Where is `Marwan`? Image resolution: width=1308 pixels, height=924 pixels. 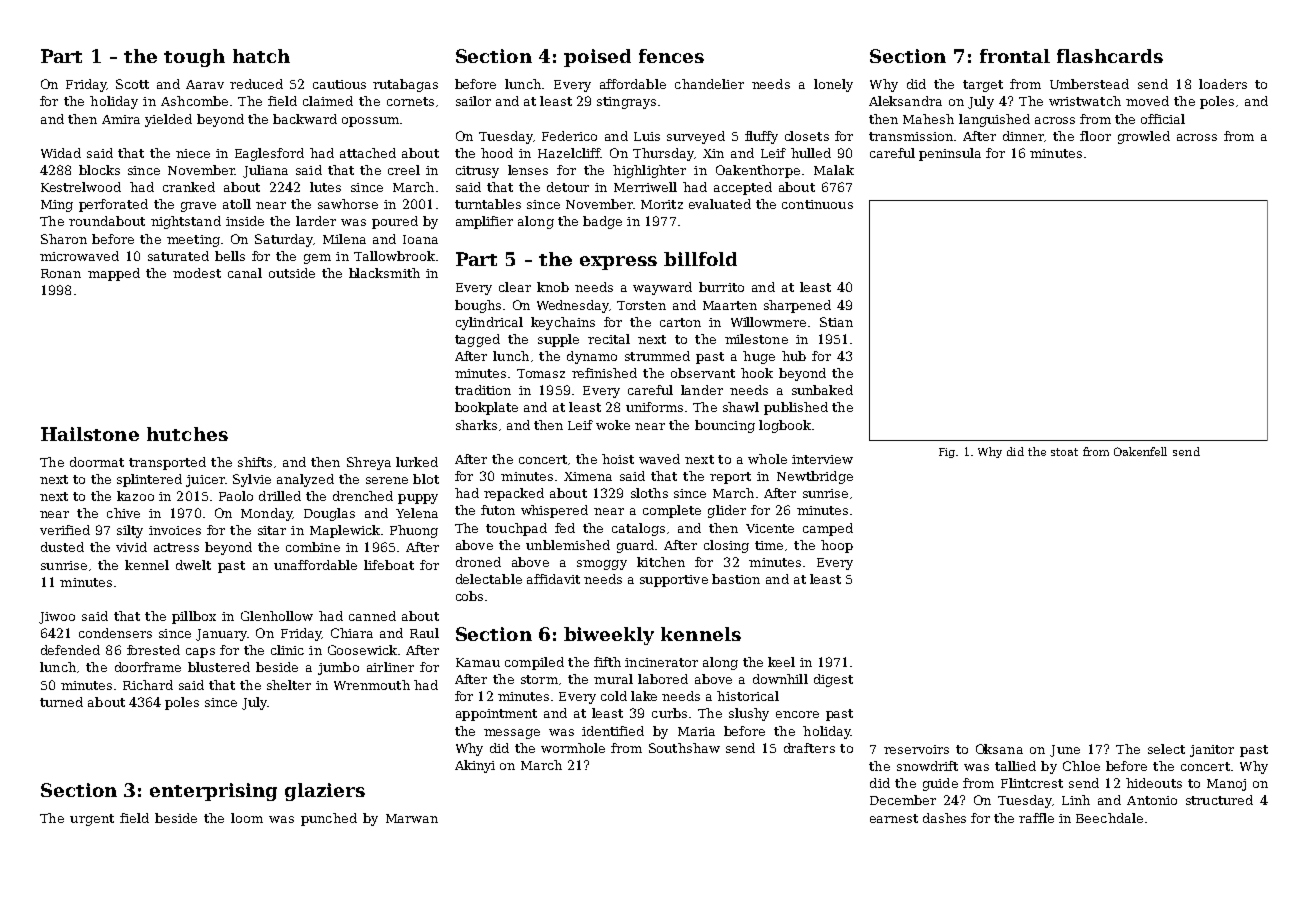 Marwan is located at coordinates (412, 818).
